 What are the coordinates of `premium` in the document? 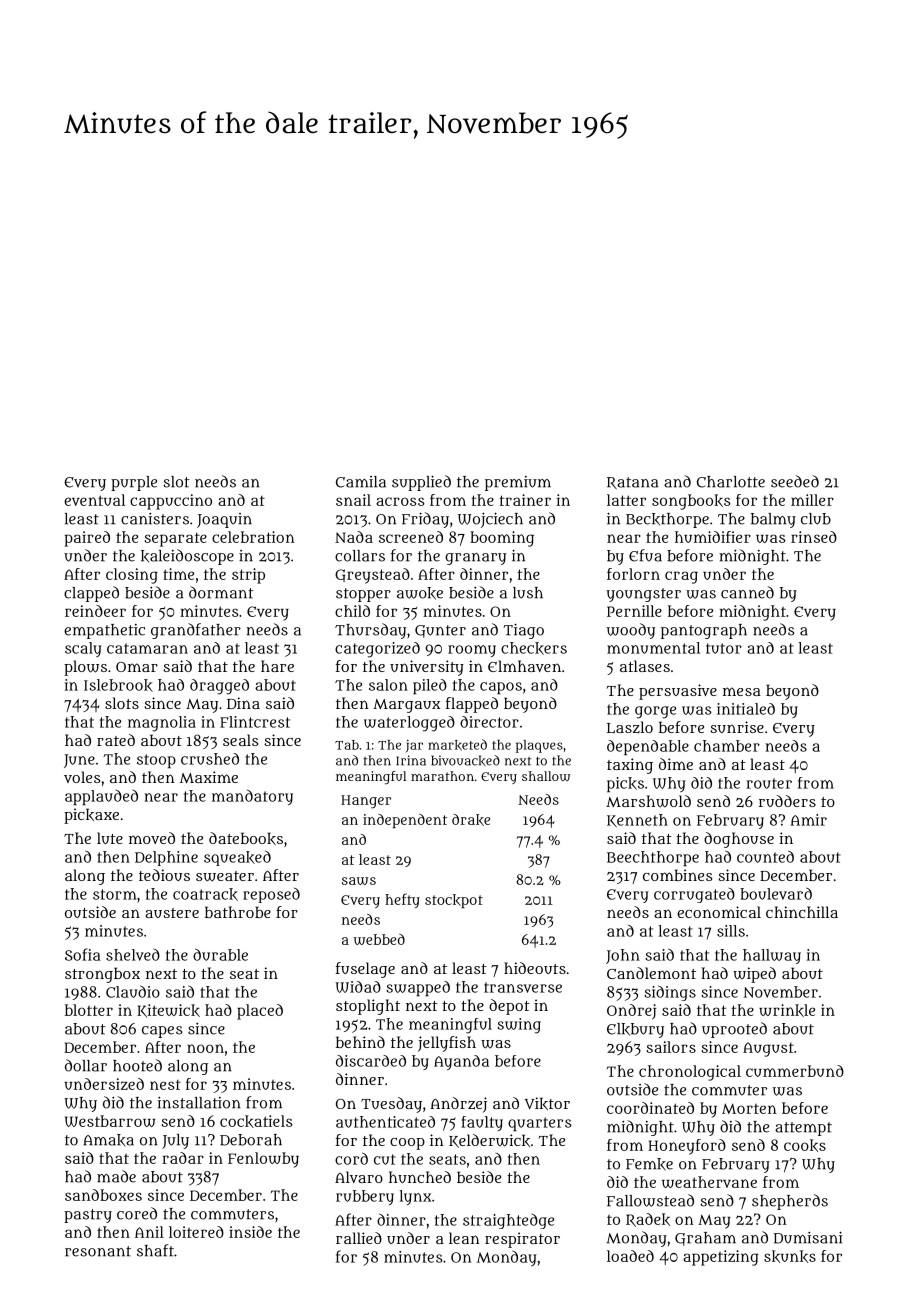 It's located at (518, 483).
